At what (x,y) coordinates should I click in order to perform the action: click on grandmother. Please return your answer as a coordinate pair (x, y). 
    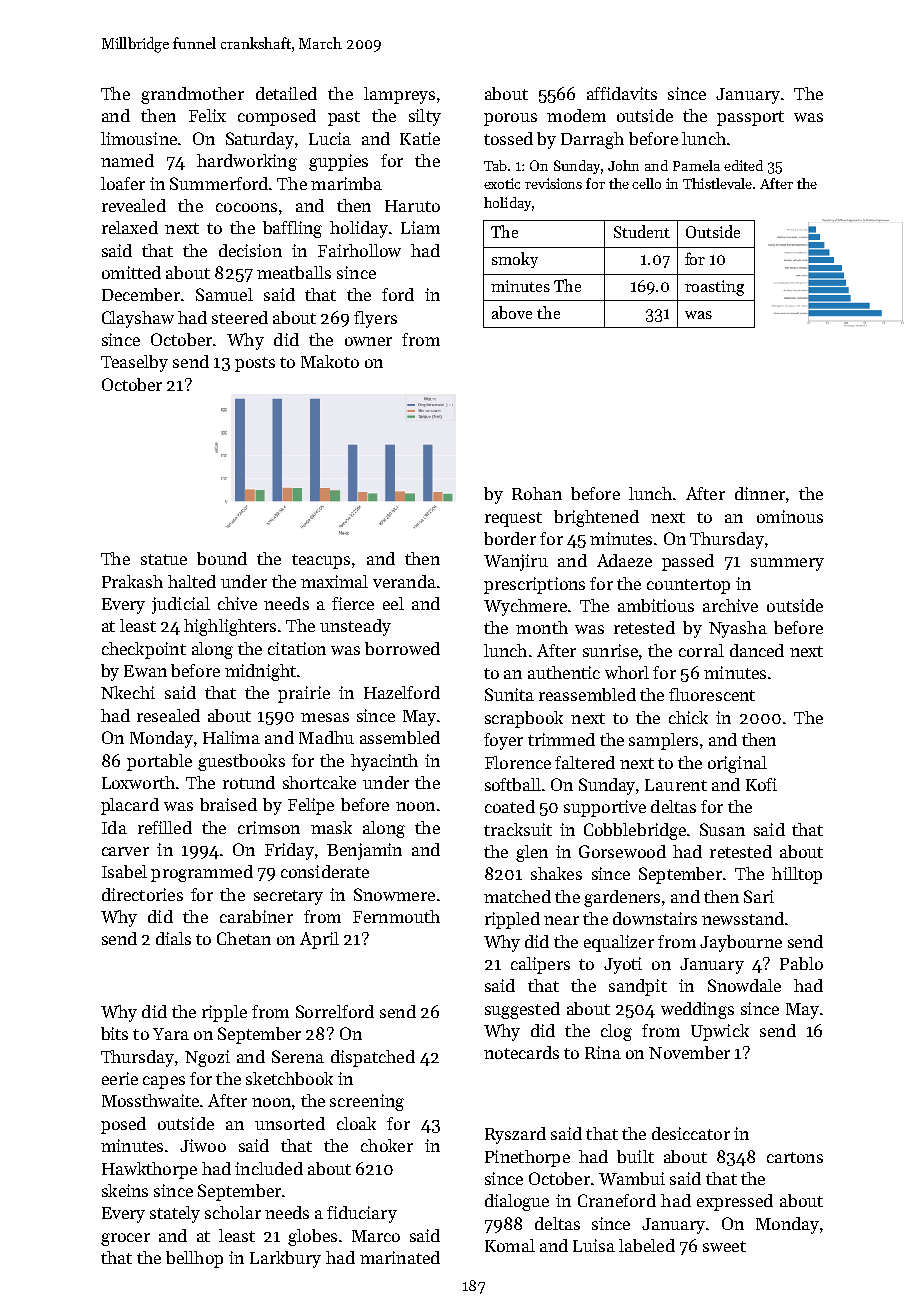
    Looking at the image, I should click on (192, 95).
